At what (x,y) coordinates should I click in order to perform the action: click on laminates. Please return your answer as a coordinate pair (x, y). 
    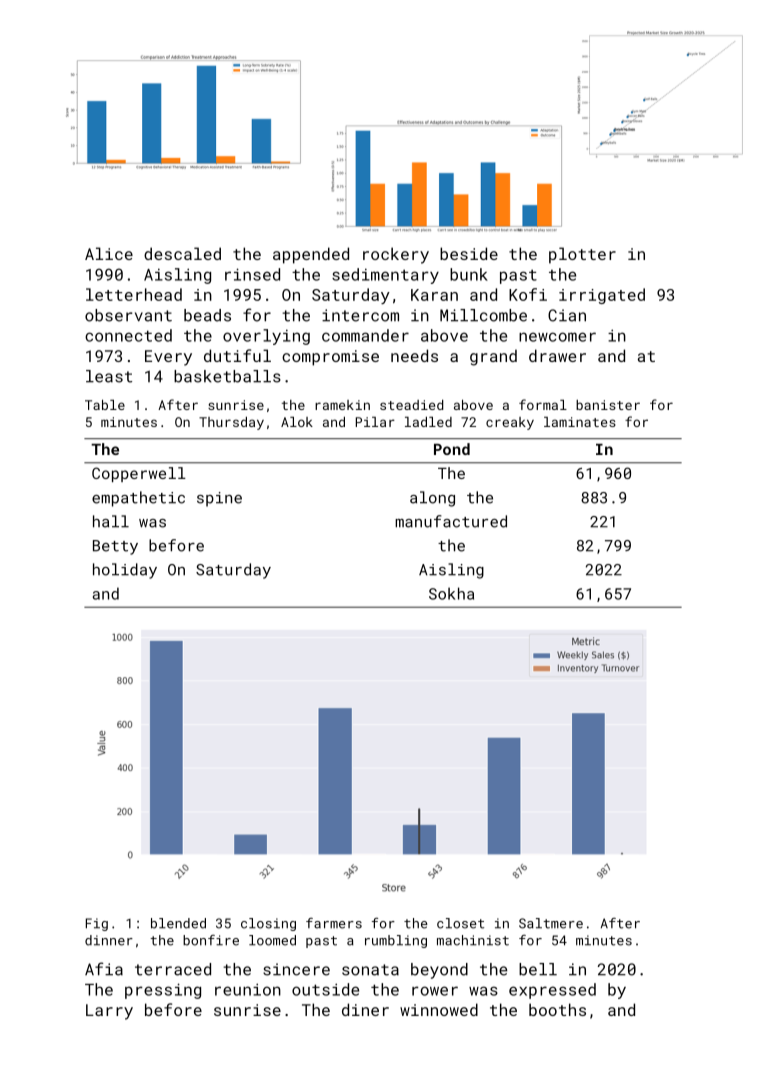
    Looking at the image, I should click on (580, 422).
